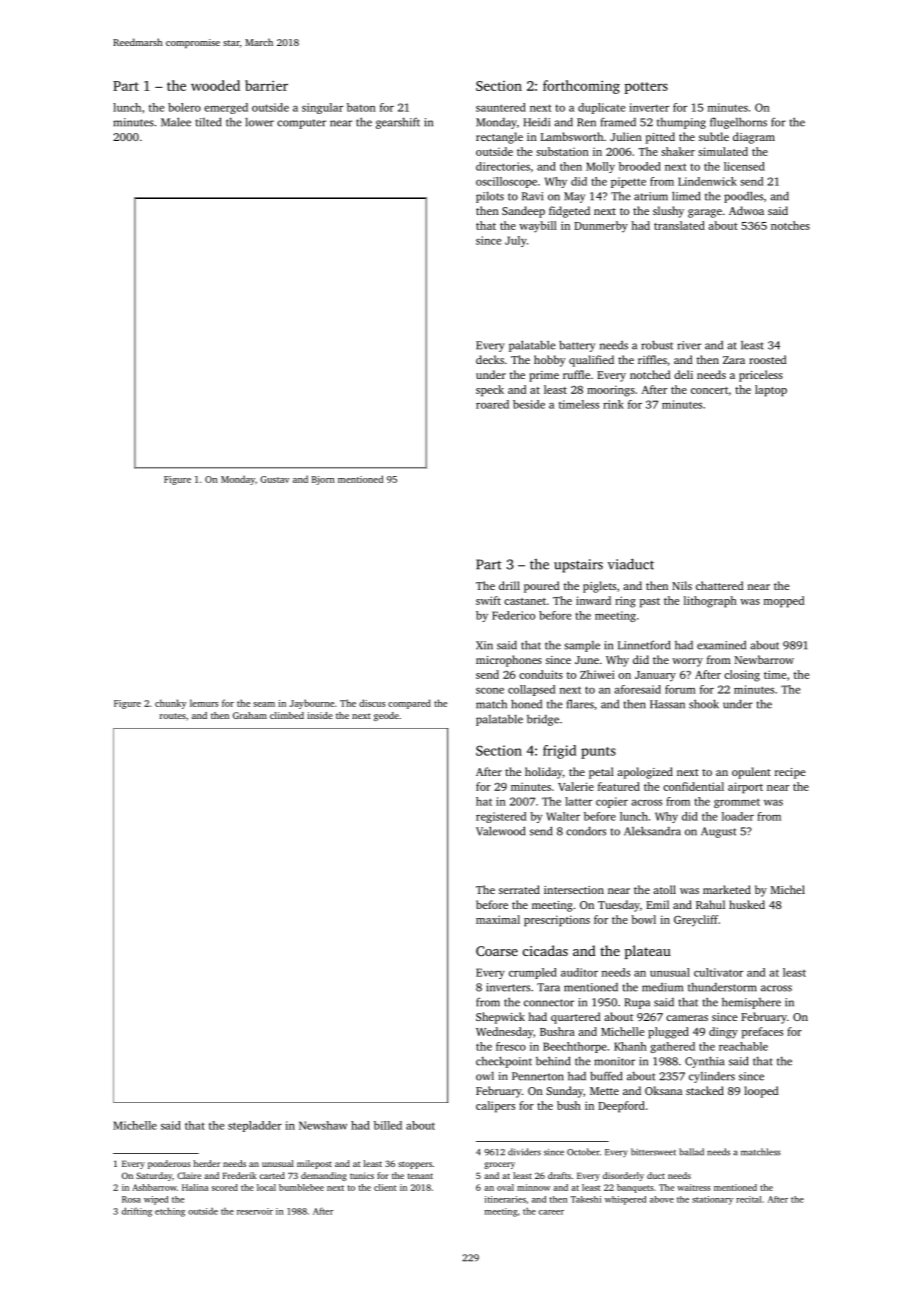 The height and width of the image is (1308, 924). I want to click on Heidi, so click(536, 122).
